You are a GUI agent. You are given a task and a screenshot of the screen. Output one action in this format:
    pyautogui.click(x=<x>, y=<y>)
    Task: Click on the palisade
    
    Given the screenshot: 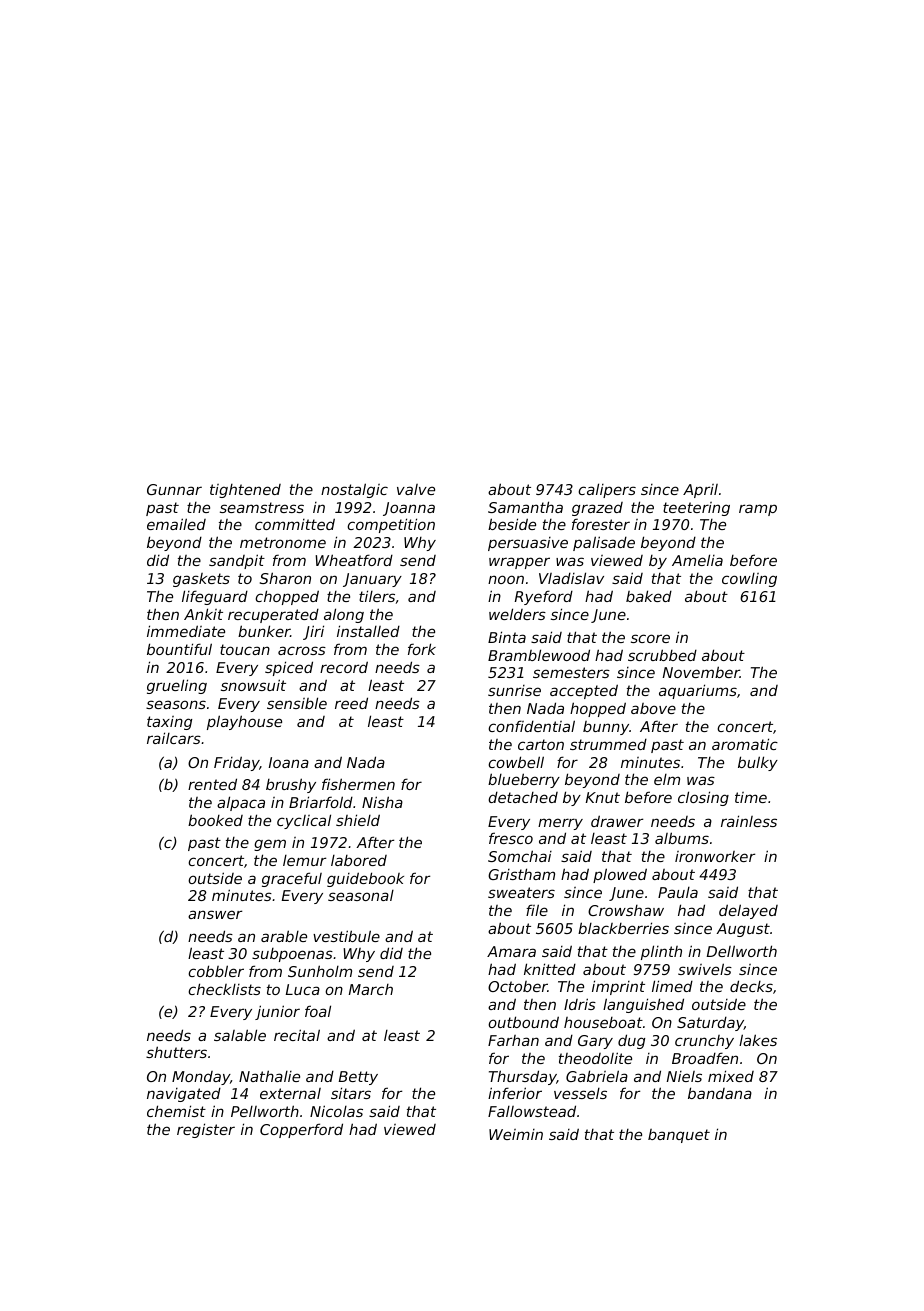 What is the action you would take?
    pyautogui.click(x=604, y=543)
